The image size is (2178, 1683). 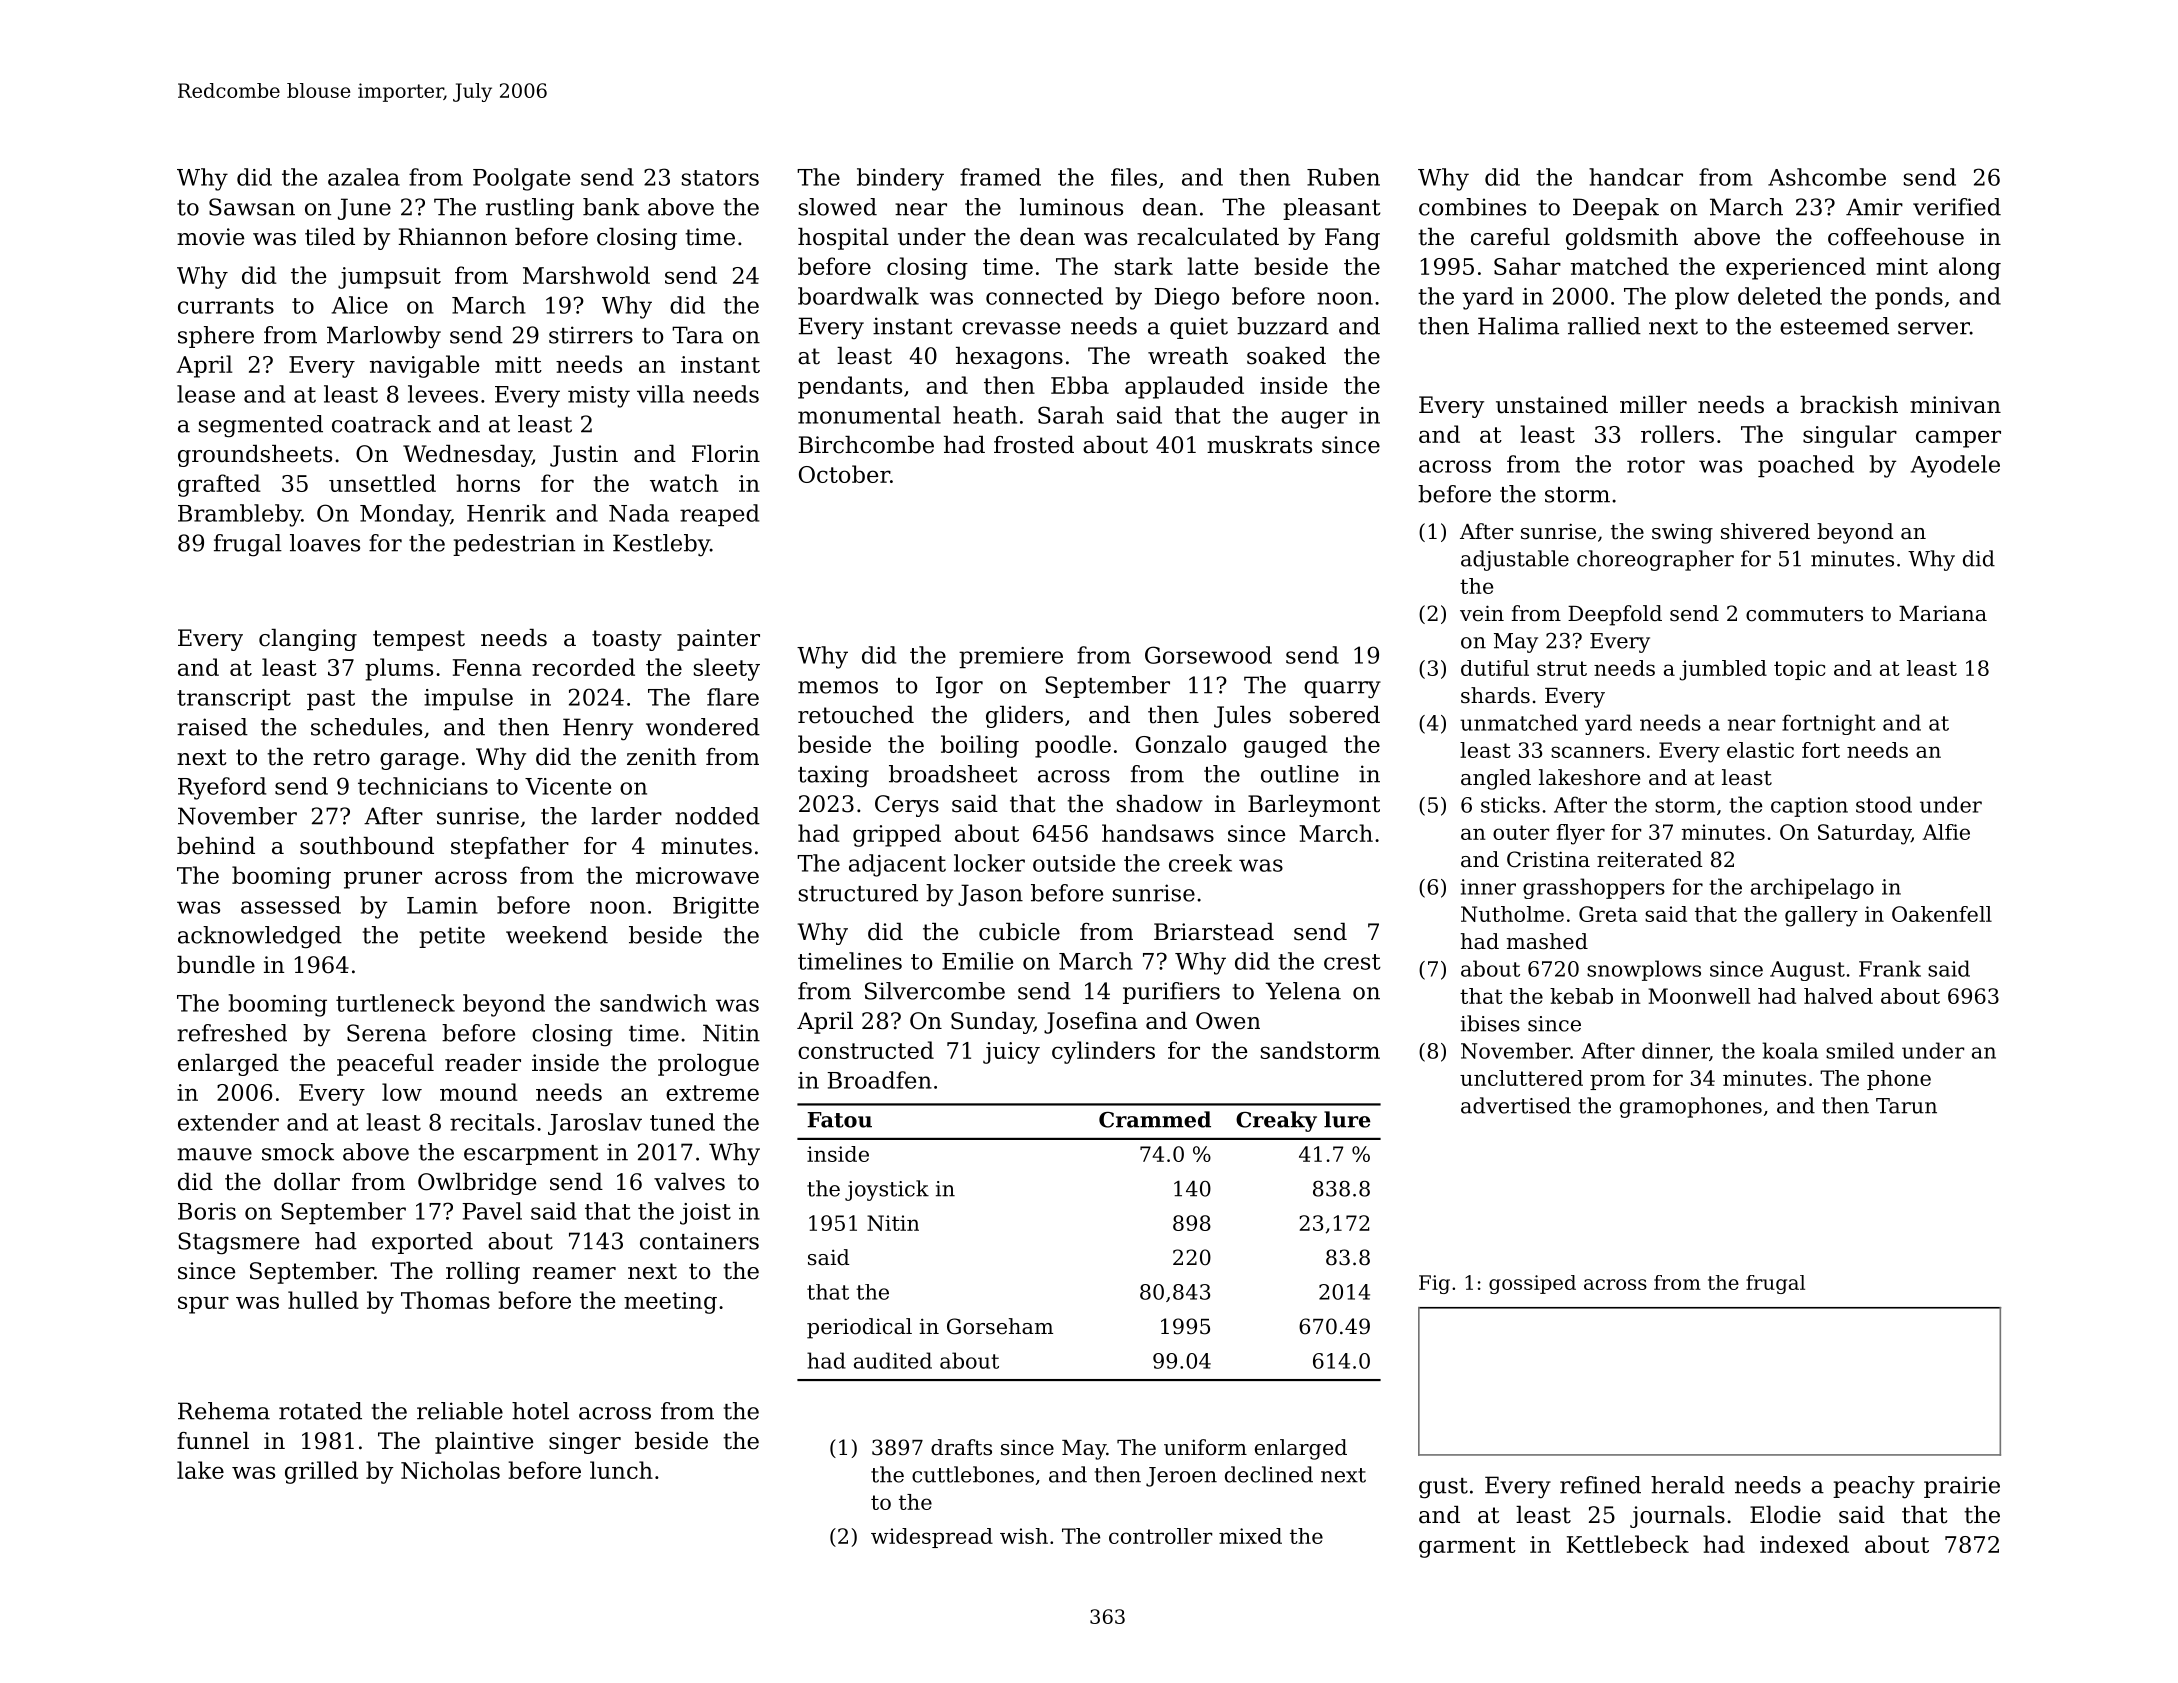 I want to click on Ashcombe, so click(x=1827, y=177).
